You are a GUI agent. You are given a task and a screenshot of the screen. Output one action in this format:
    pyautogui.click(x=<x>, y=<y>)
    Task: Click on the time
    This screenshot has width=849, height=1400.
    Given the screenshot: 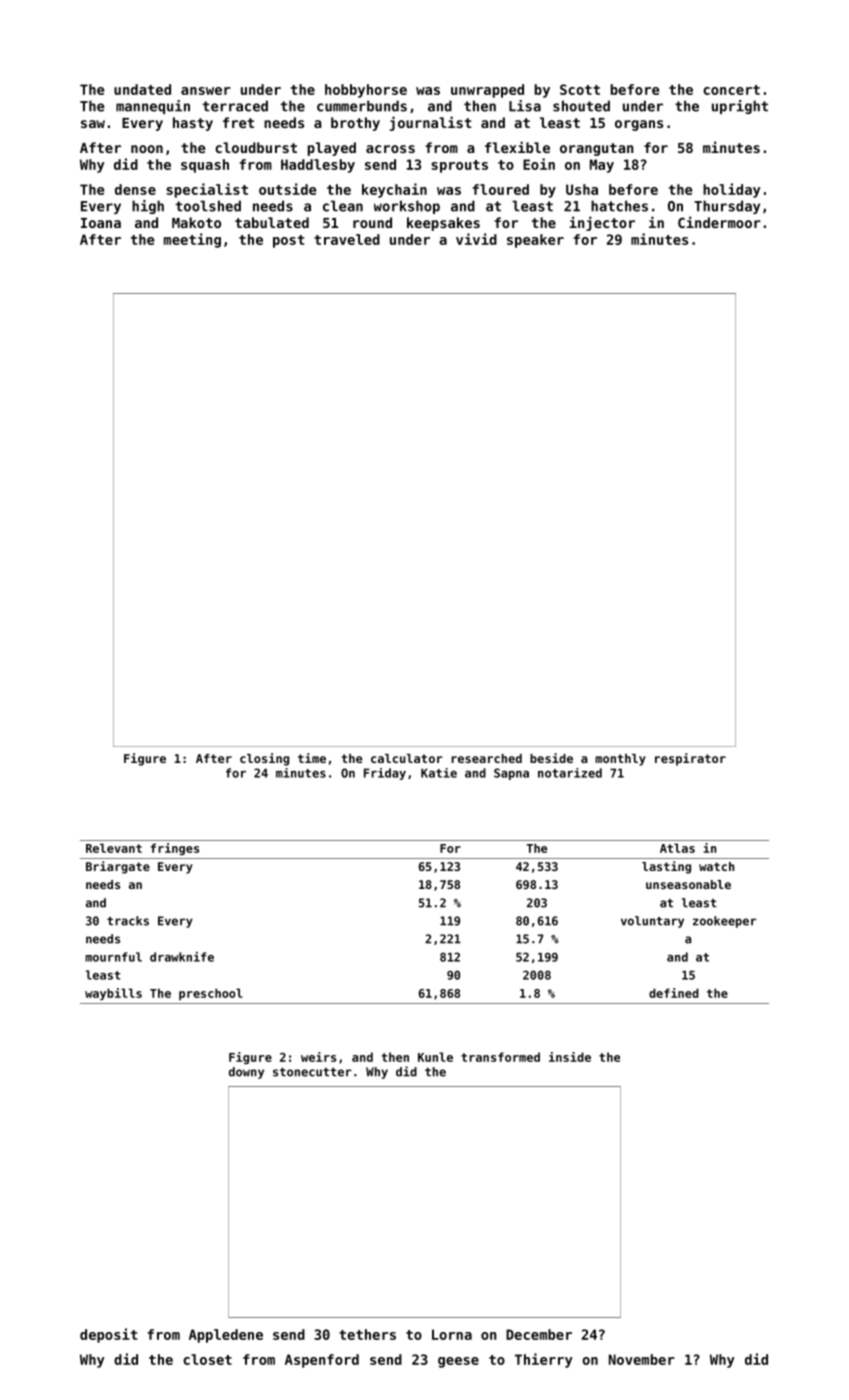 What is the action you would take?
    pyautogui.click(x=312, y=758)
